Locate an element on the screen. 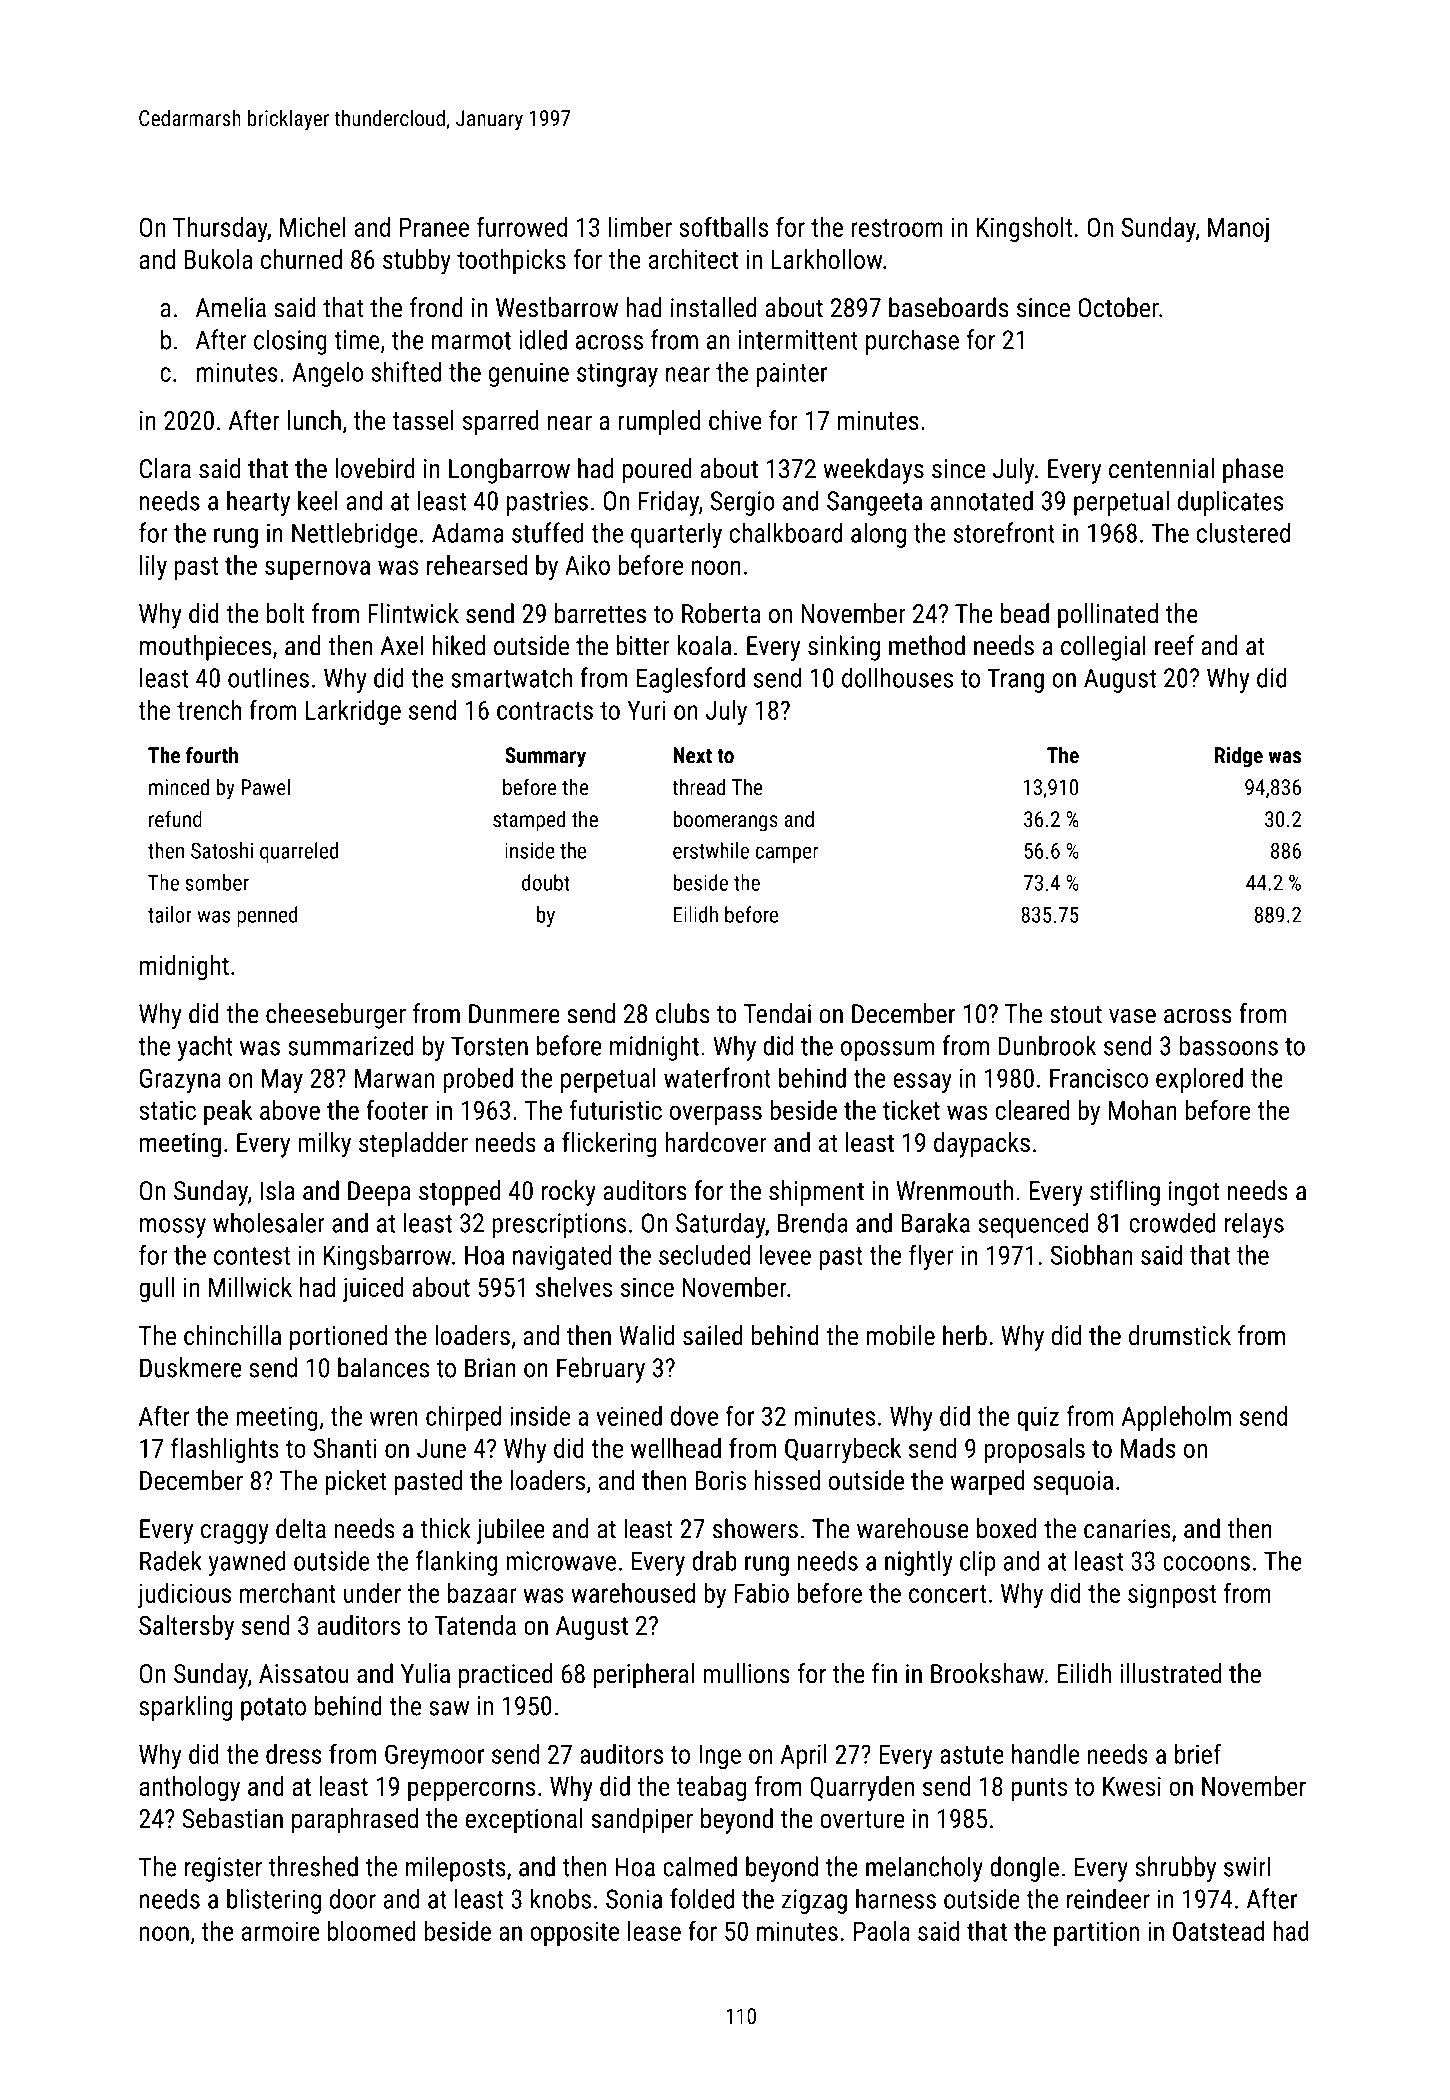 Image resolution: width=1450 pixels, height=2100 pixels. clip is located at coordinates (977, 1563).
